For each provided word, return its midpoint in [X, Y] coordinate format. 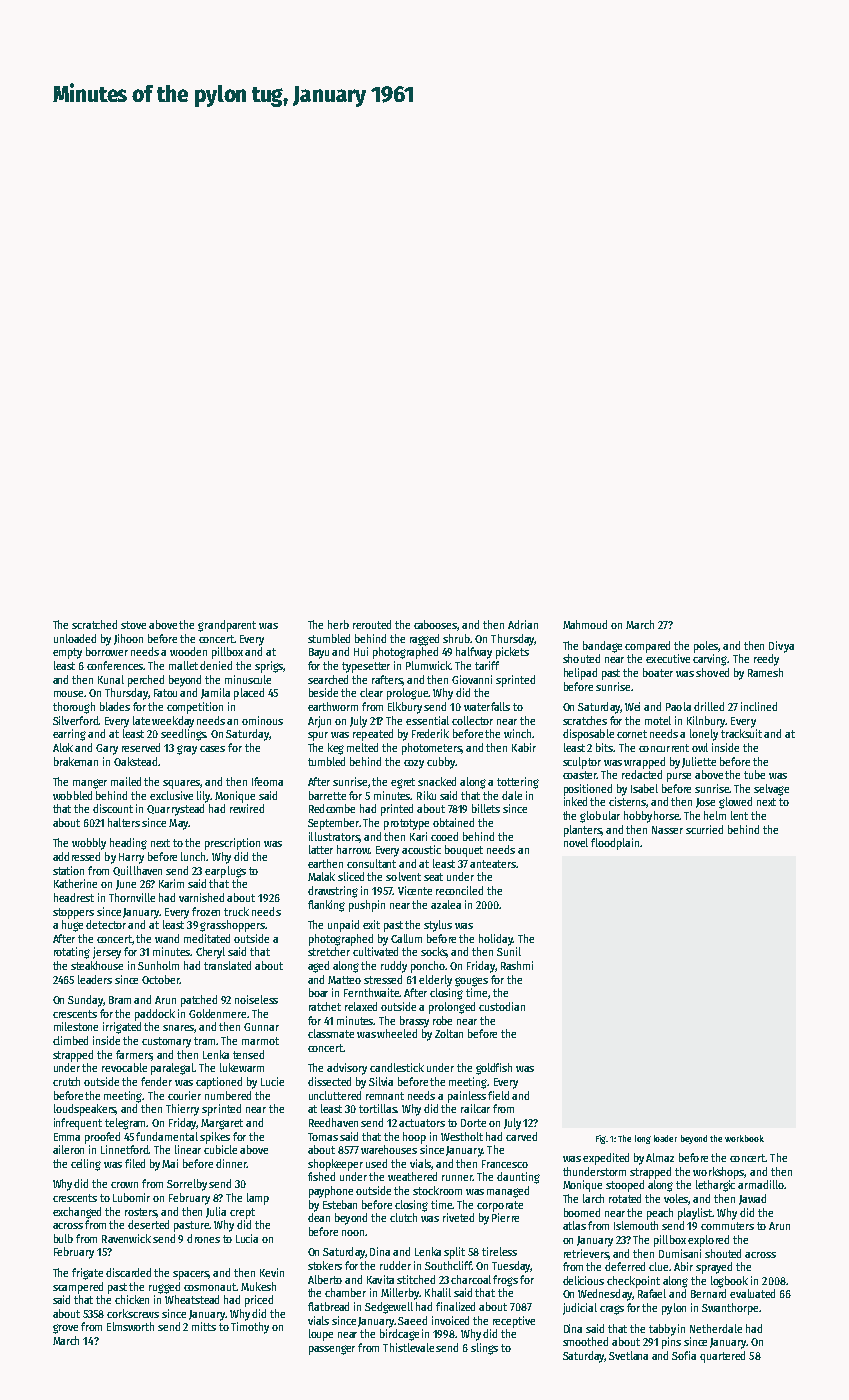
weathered [412, 1176]
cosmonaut [210, 1287]
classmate [331, 1033]
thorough [74, 708]
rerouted [372, 624]
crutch [66, 1081]
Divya [781, 647]
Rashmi [517, 965]
